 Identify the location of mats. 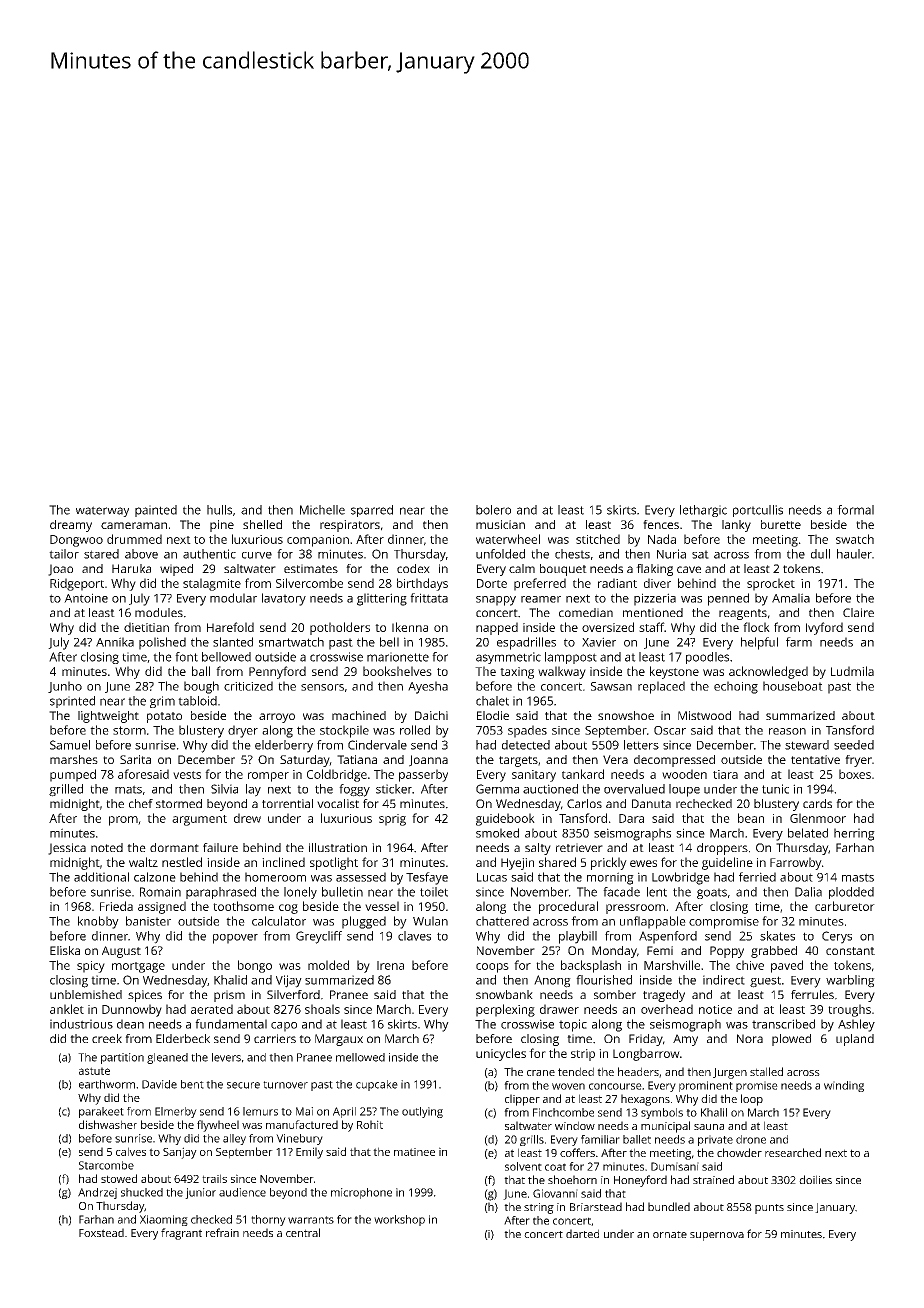
(128, 789).
